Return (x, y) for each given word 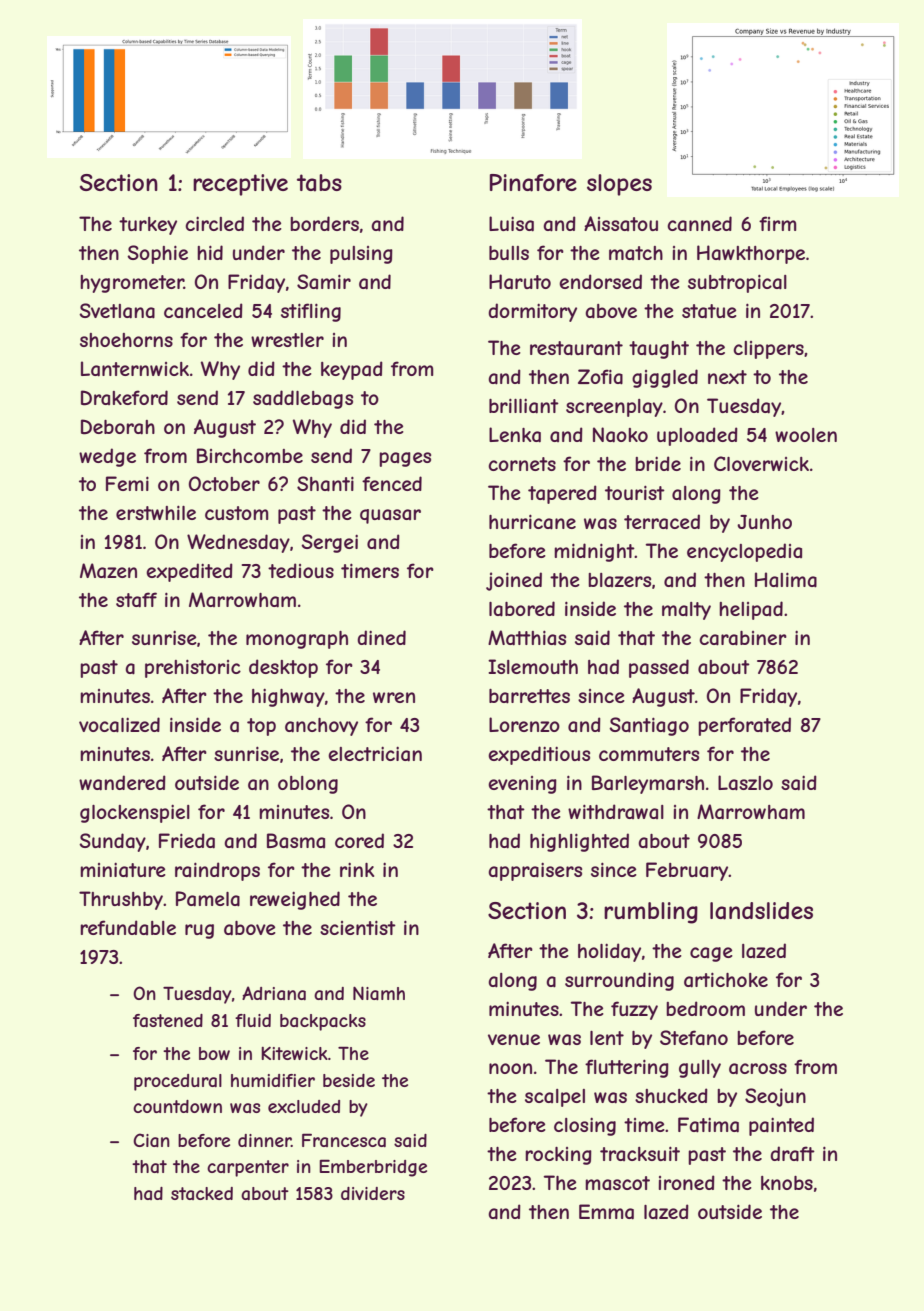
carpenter (248, 1168)
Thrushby (121, 900)
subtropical (737, 283)
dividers (373, 1193)
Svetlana (117, 311)
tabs (319, 183)
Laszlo (745, 783)
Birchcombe (250, 455)
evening (522, 785)
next (727, 377)
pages (405, 459)
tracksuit (640, 1153)
